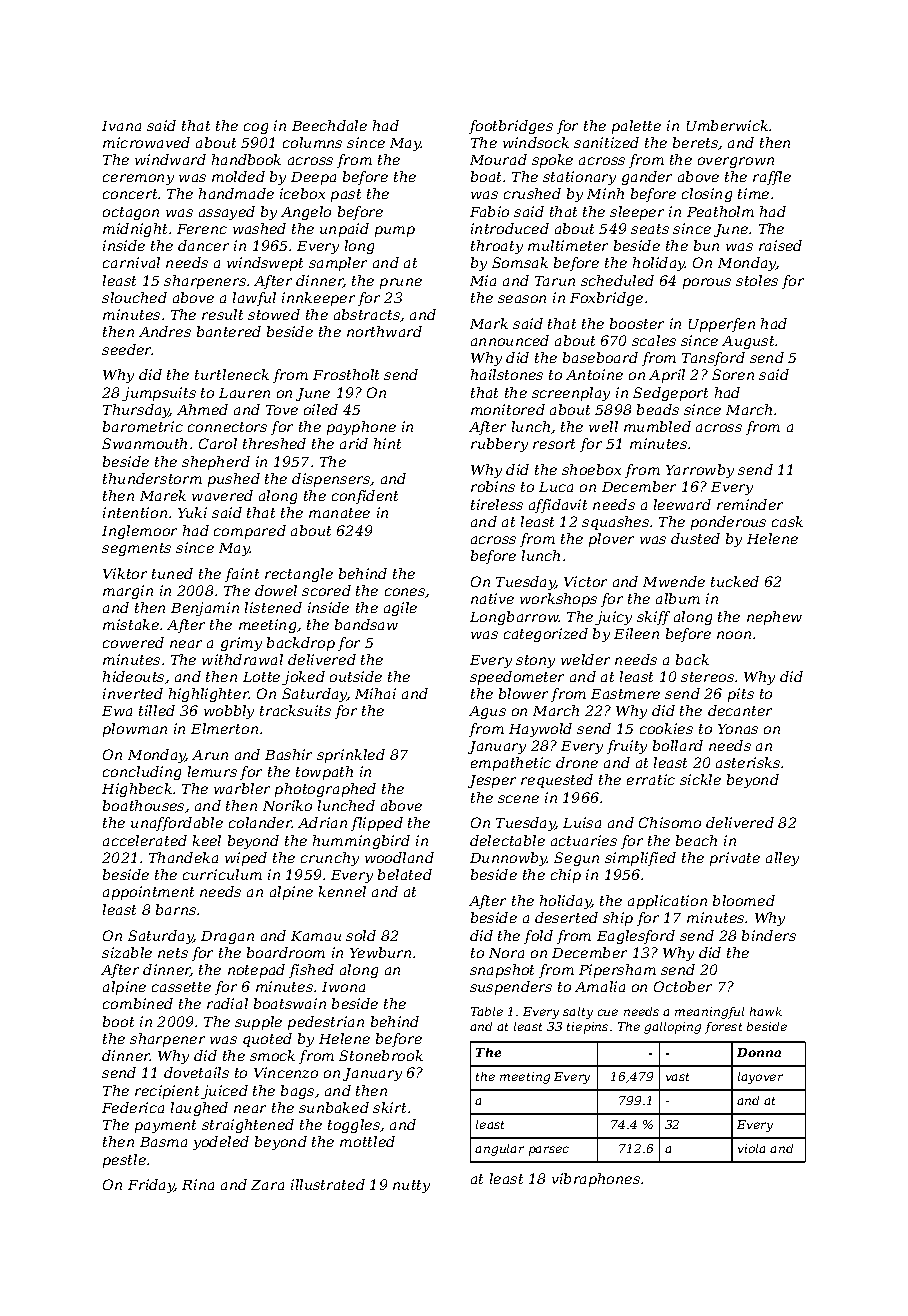 The width and height of the document is (908, 1316). I want to click on Yonas, so click(738, 729).
